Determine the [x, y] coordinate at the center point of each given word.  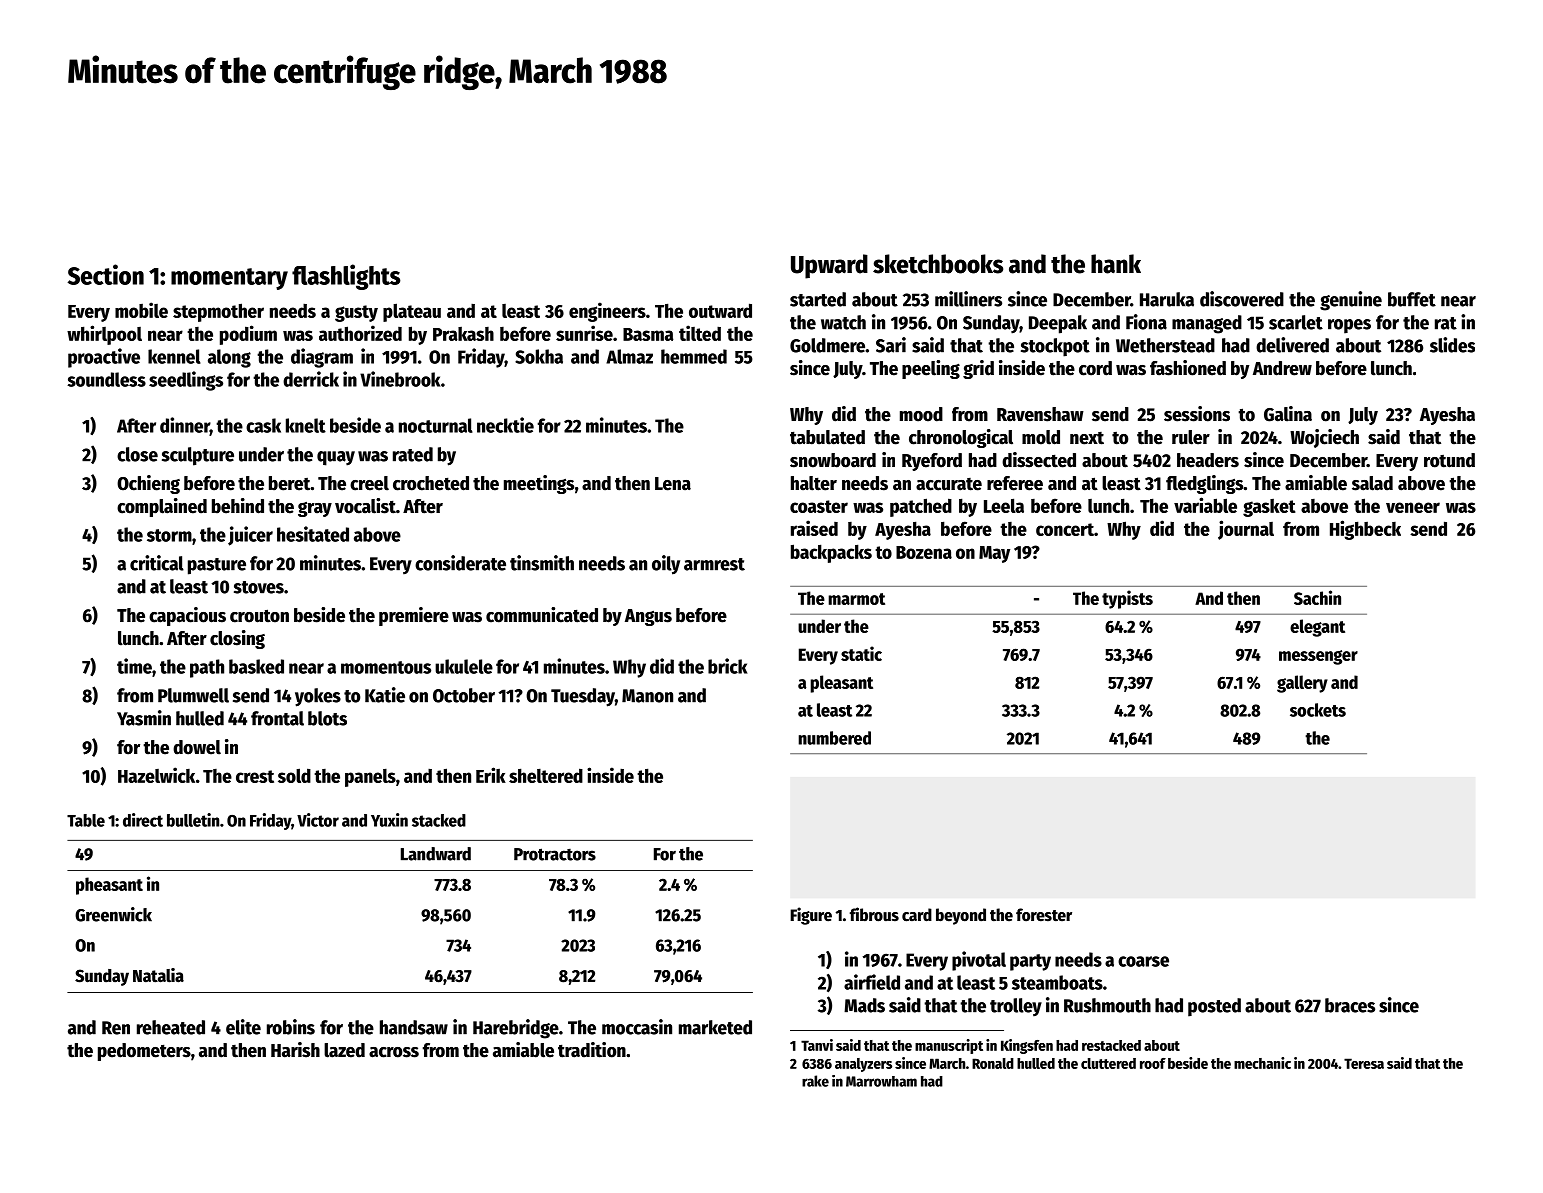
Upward [829, 266]
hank [1116, 264]
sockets [1318, 710]
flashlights [346, 277]
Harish [295, 1050]
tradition [592, 1050]
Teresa [1364, 1063]
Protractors [555, 854]
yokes [318, 697]
